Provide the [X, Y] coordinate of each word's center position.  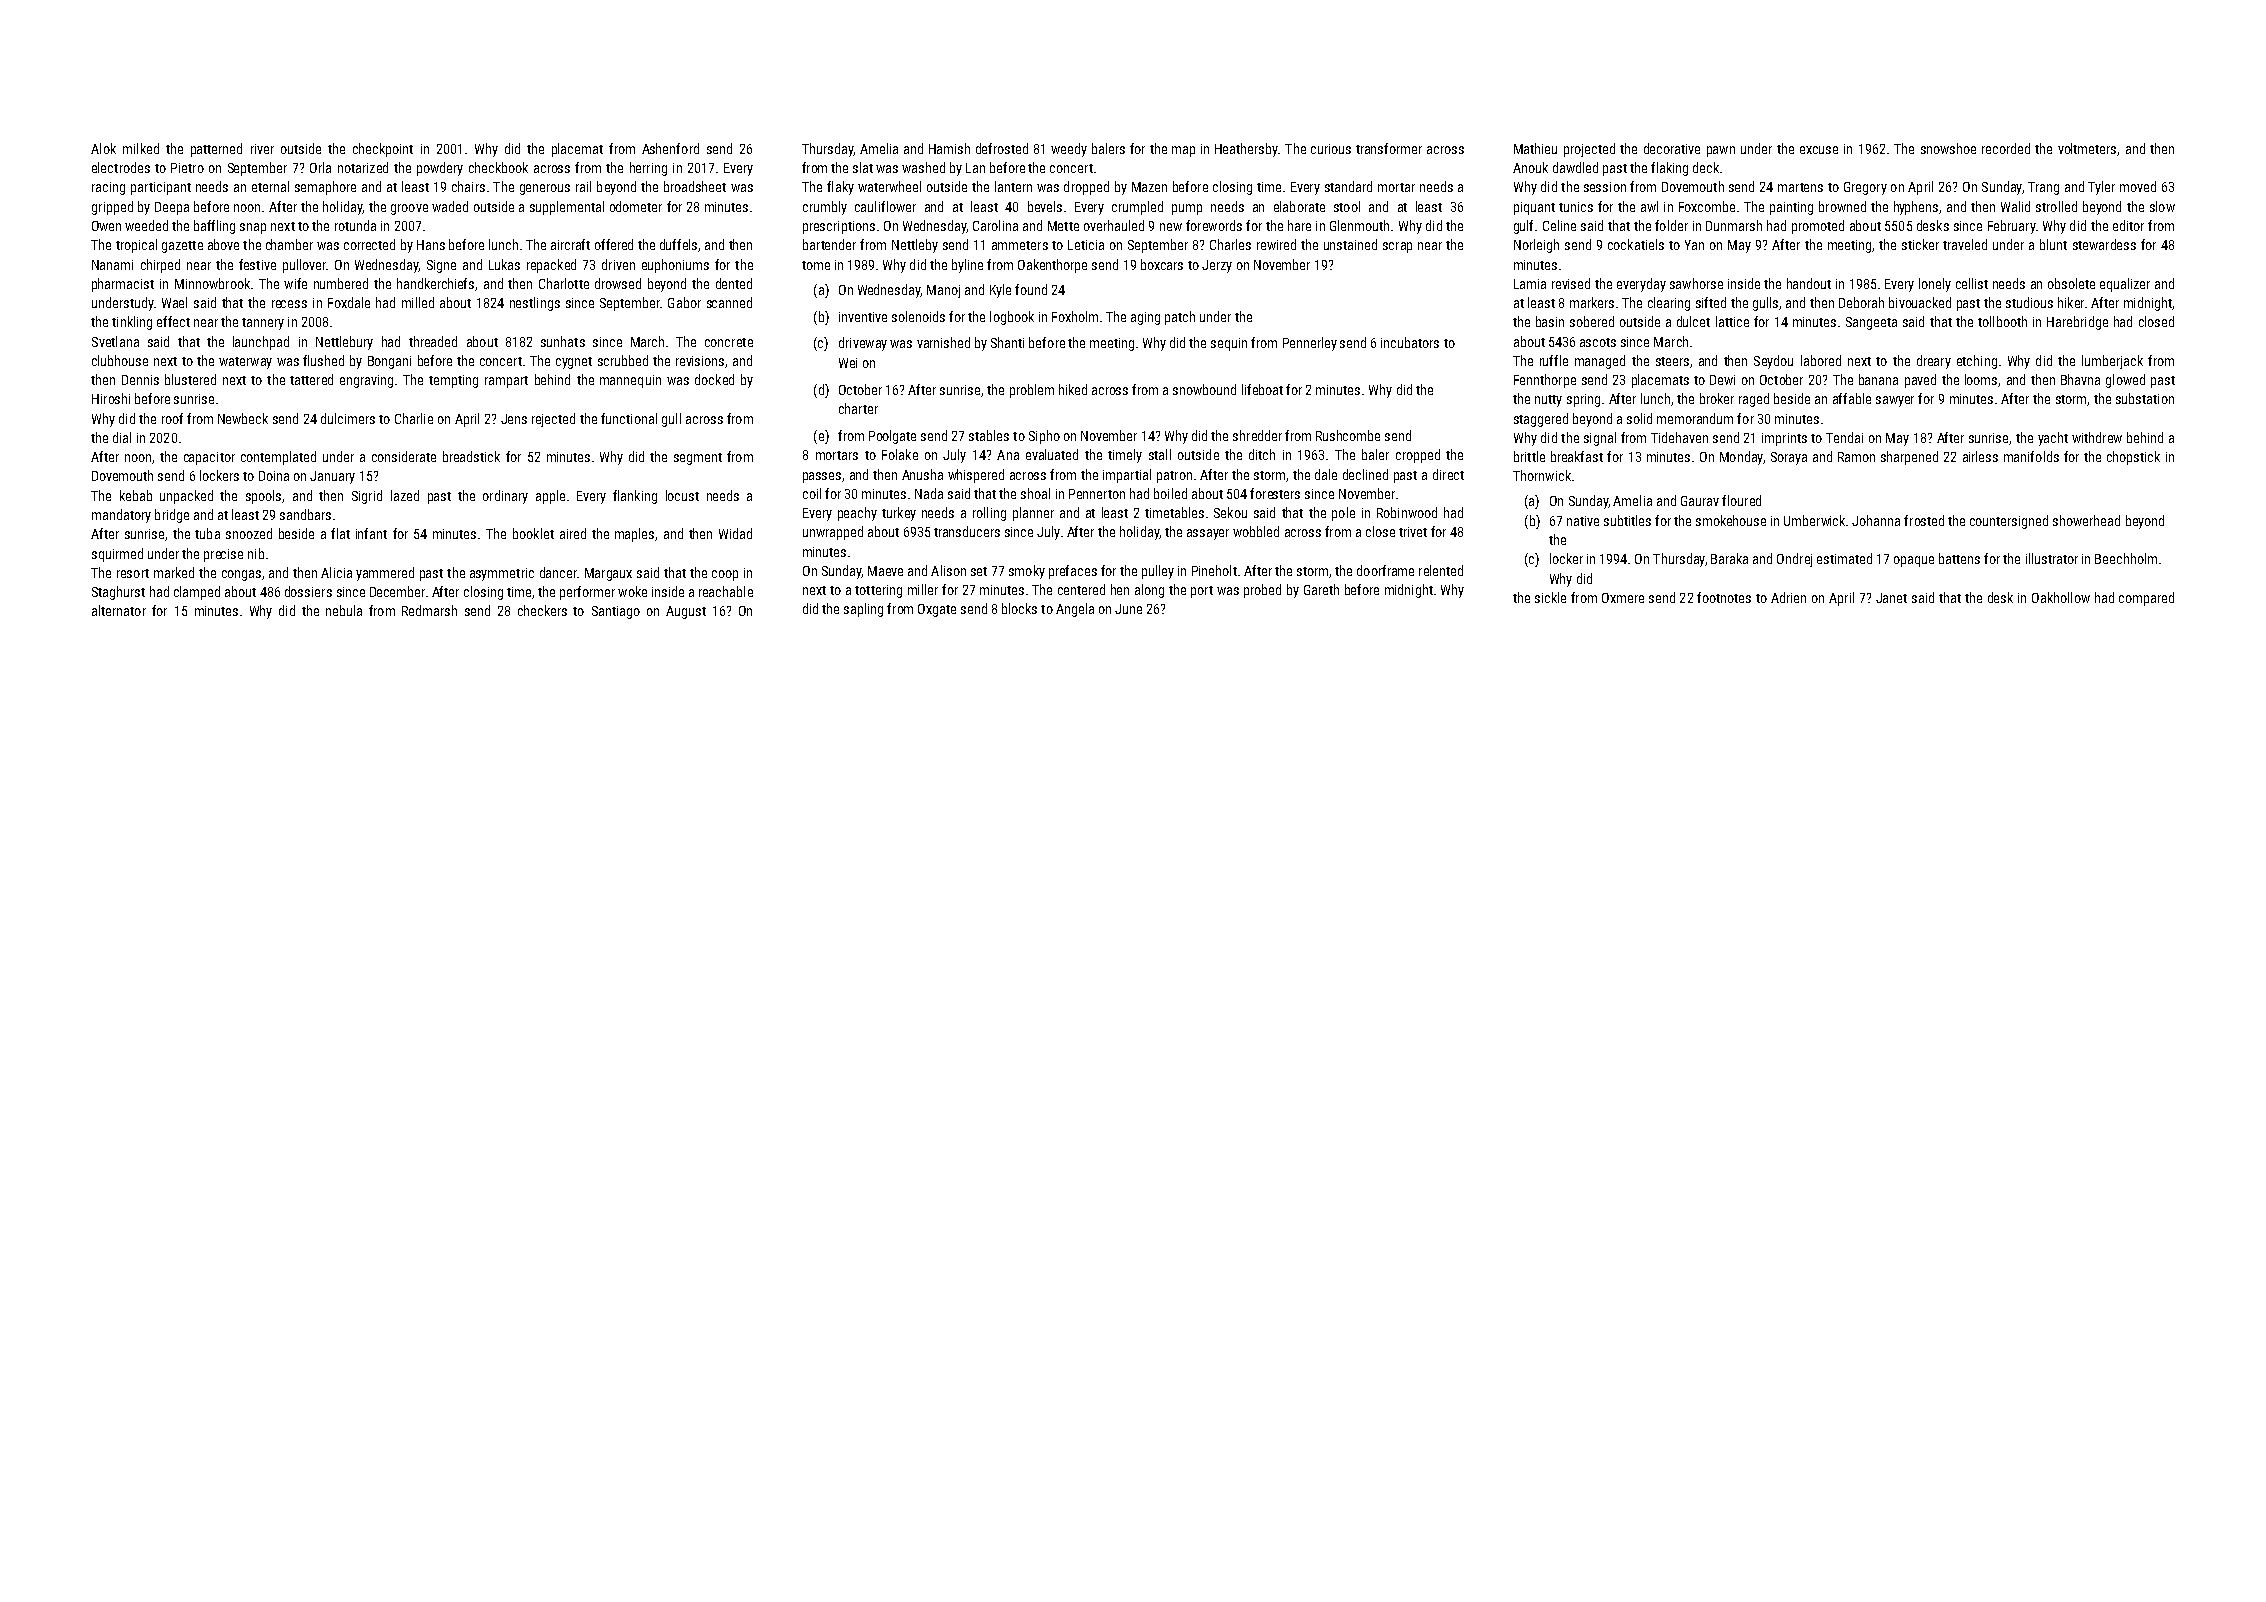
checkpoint [383, 150]
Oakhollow [2061, 597]
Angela [1075, 610]
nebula [344, 610]
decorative [1672, 148]
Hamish [949, 148]
